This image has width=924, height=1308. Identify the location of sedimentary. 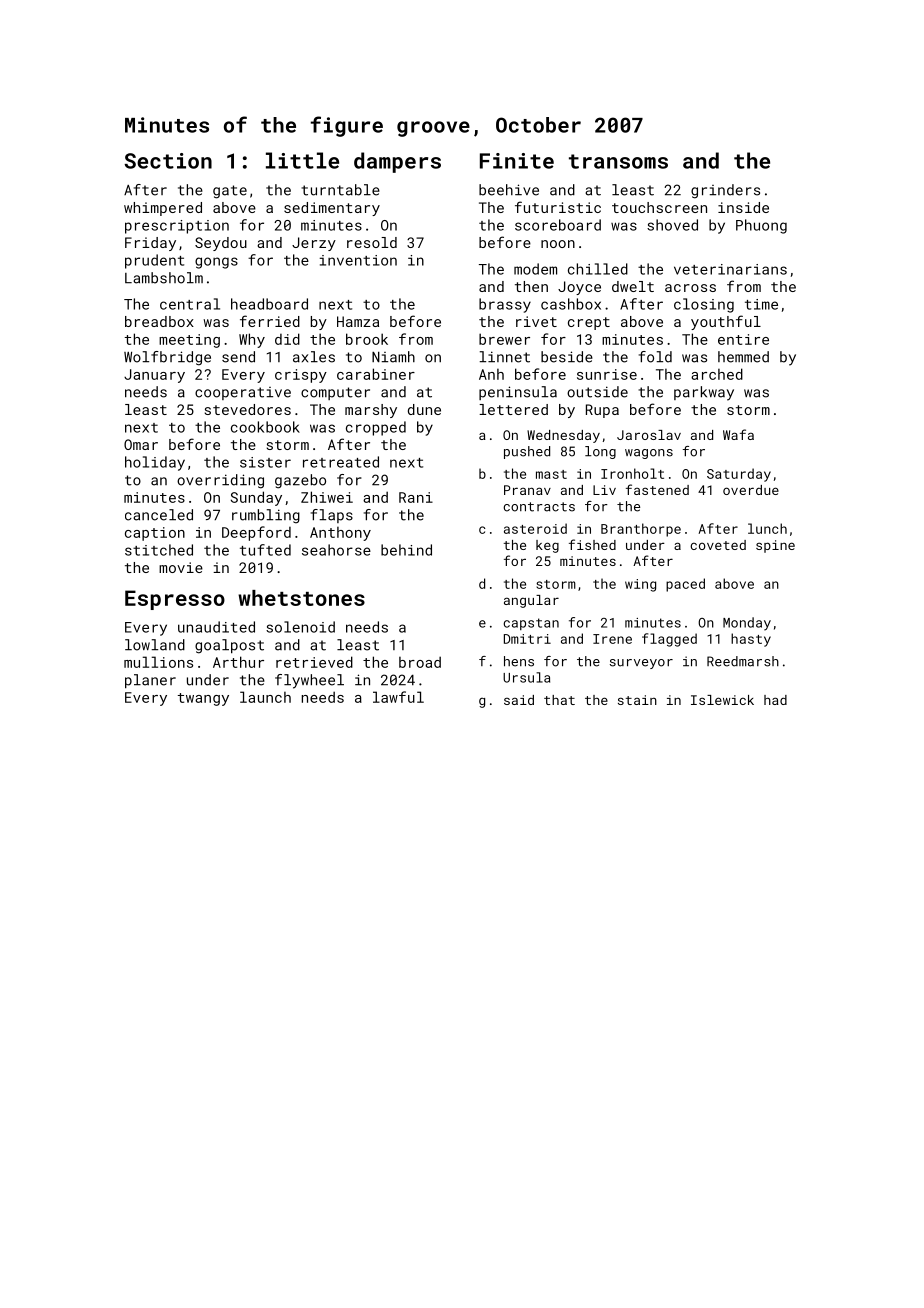
(332, 209).
